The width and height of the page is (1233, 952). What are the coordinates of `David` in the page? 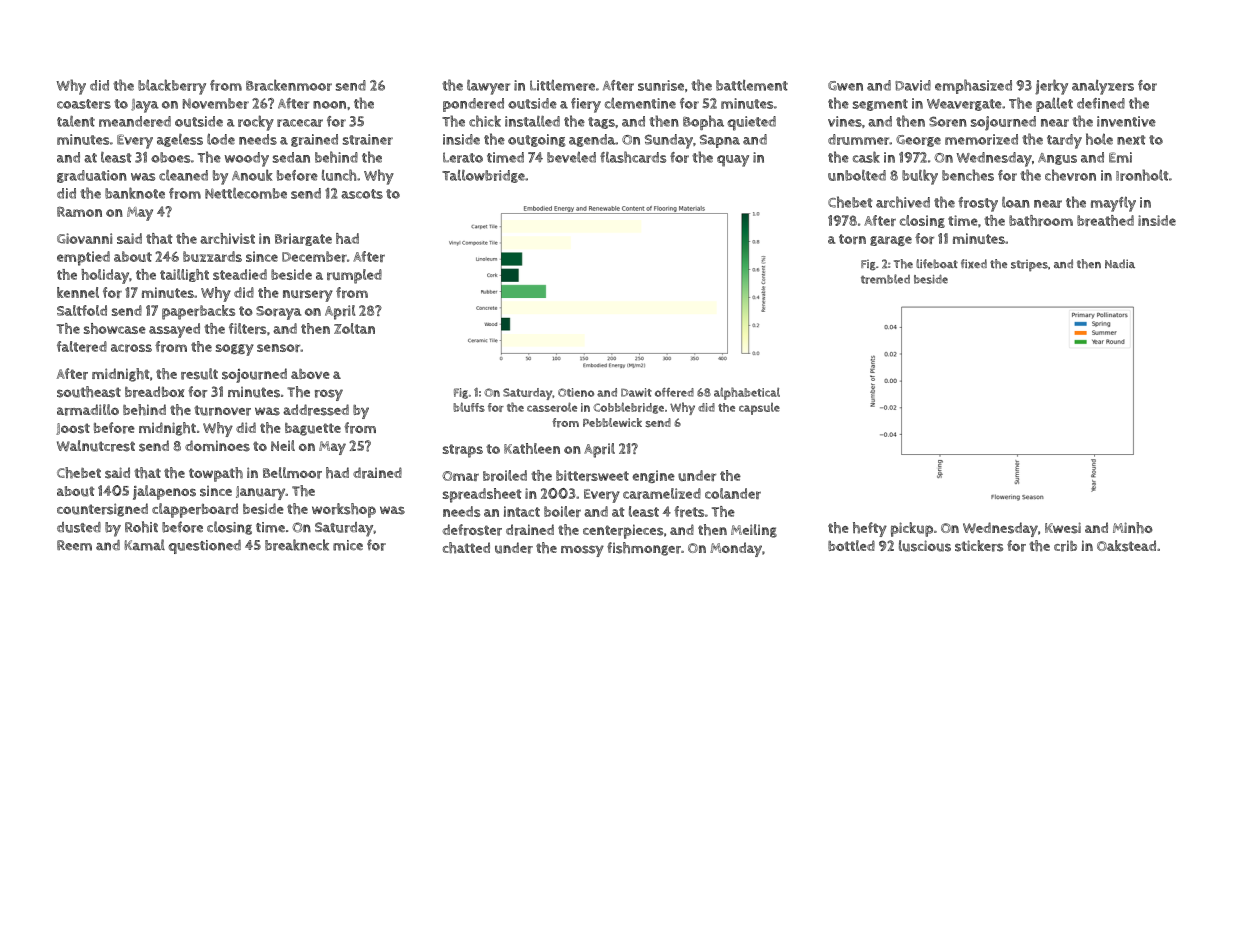 It's located at (913, 85).
